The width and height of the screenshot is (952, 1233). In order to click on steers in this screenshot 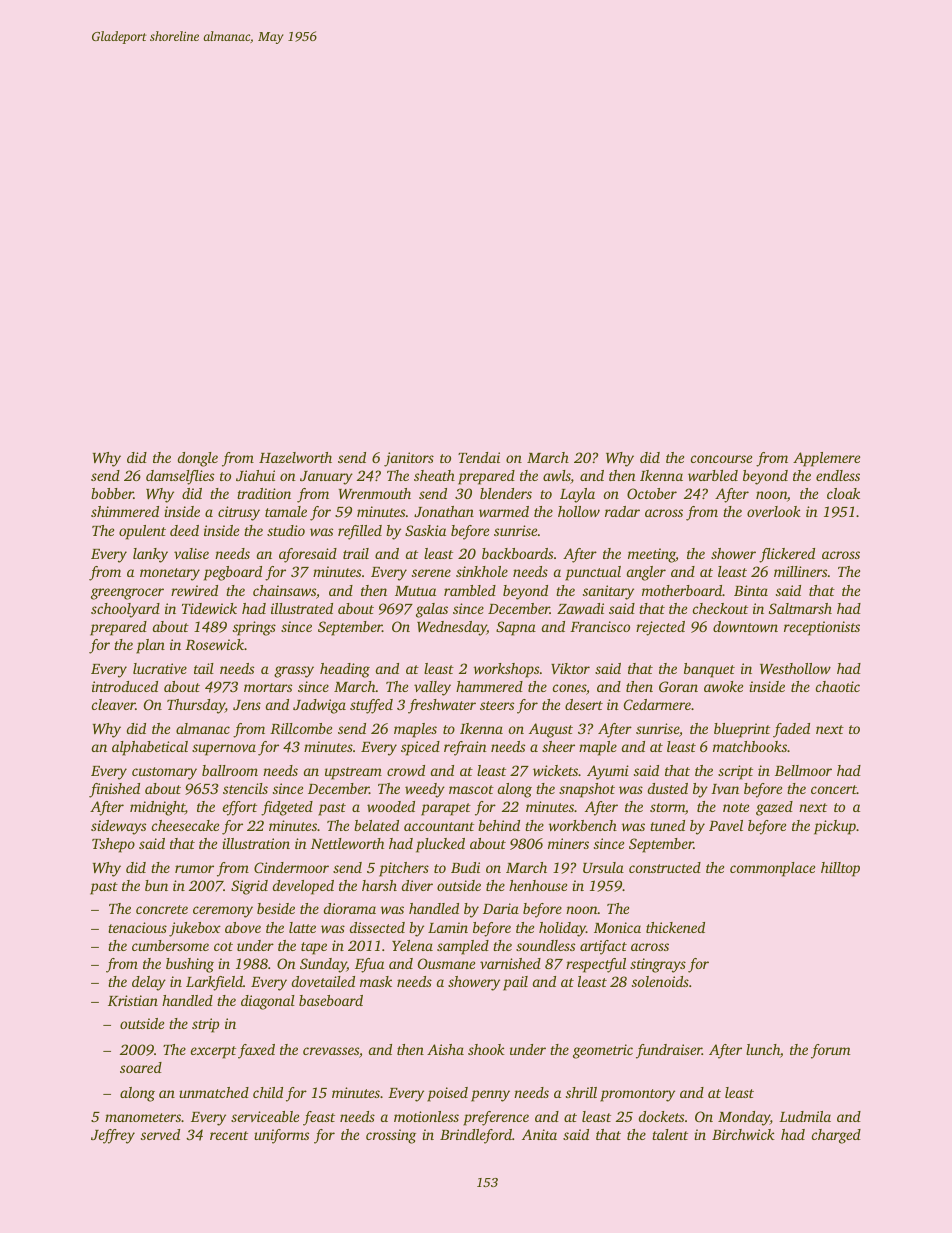, I will do `click(497, 705)`.
